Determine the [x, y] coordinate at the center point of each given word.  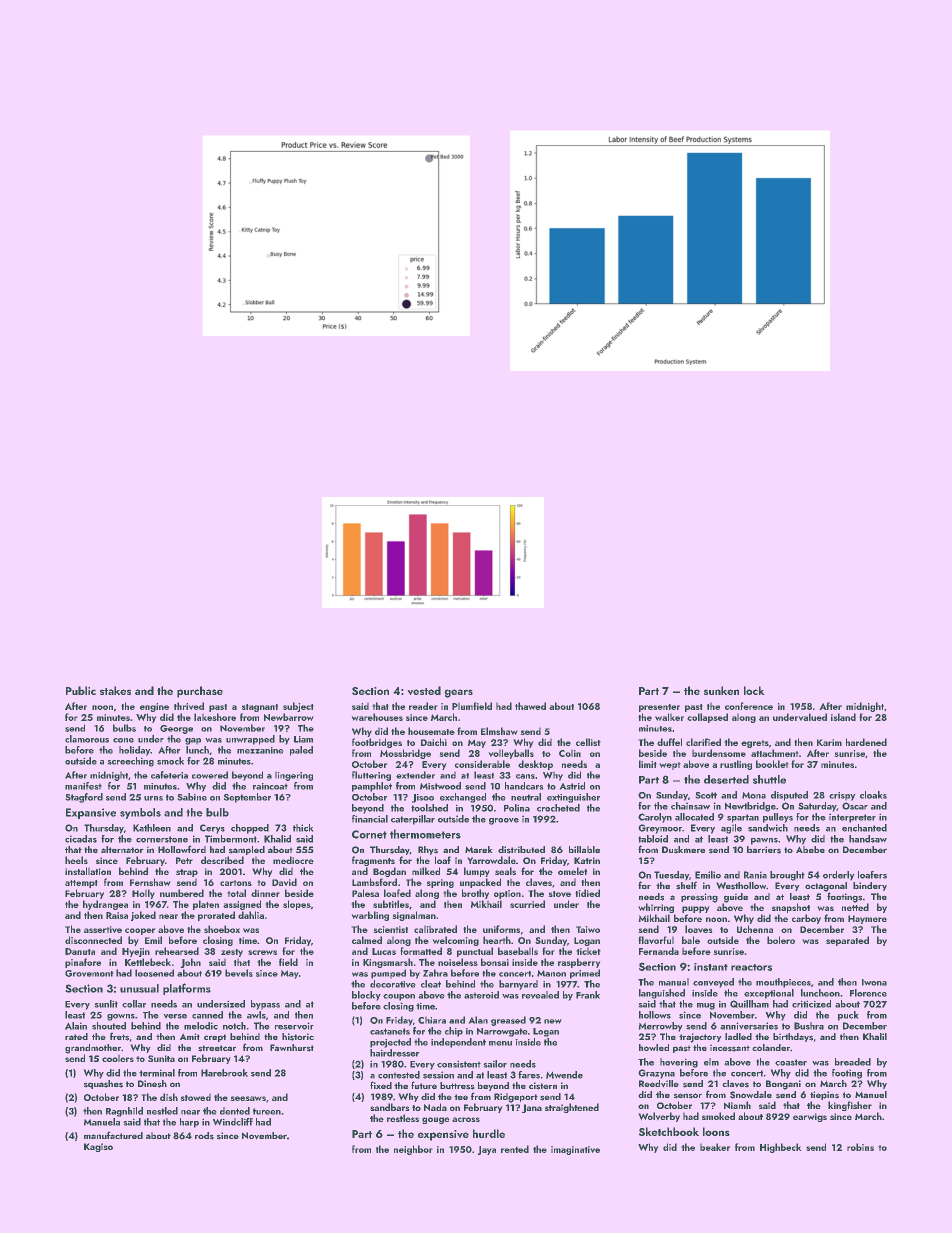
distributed [521, 849]
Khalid [277, 839]
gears [459, 693]
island [843, 717]
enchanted [864, 828]
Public [81, 690]
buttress [457, 1086]
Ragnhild [124, 1112]
